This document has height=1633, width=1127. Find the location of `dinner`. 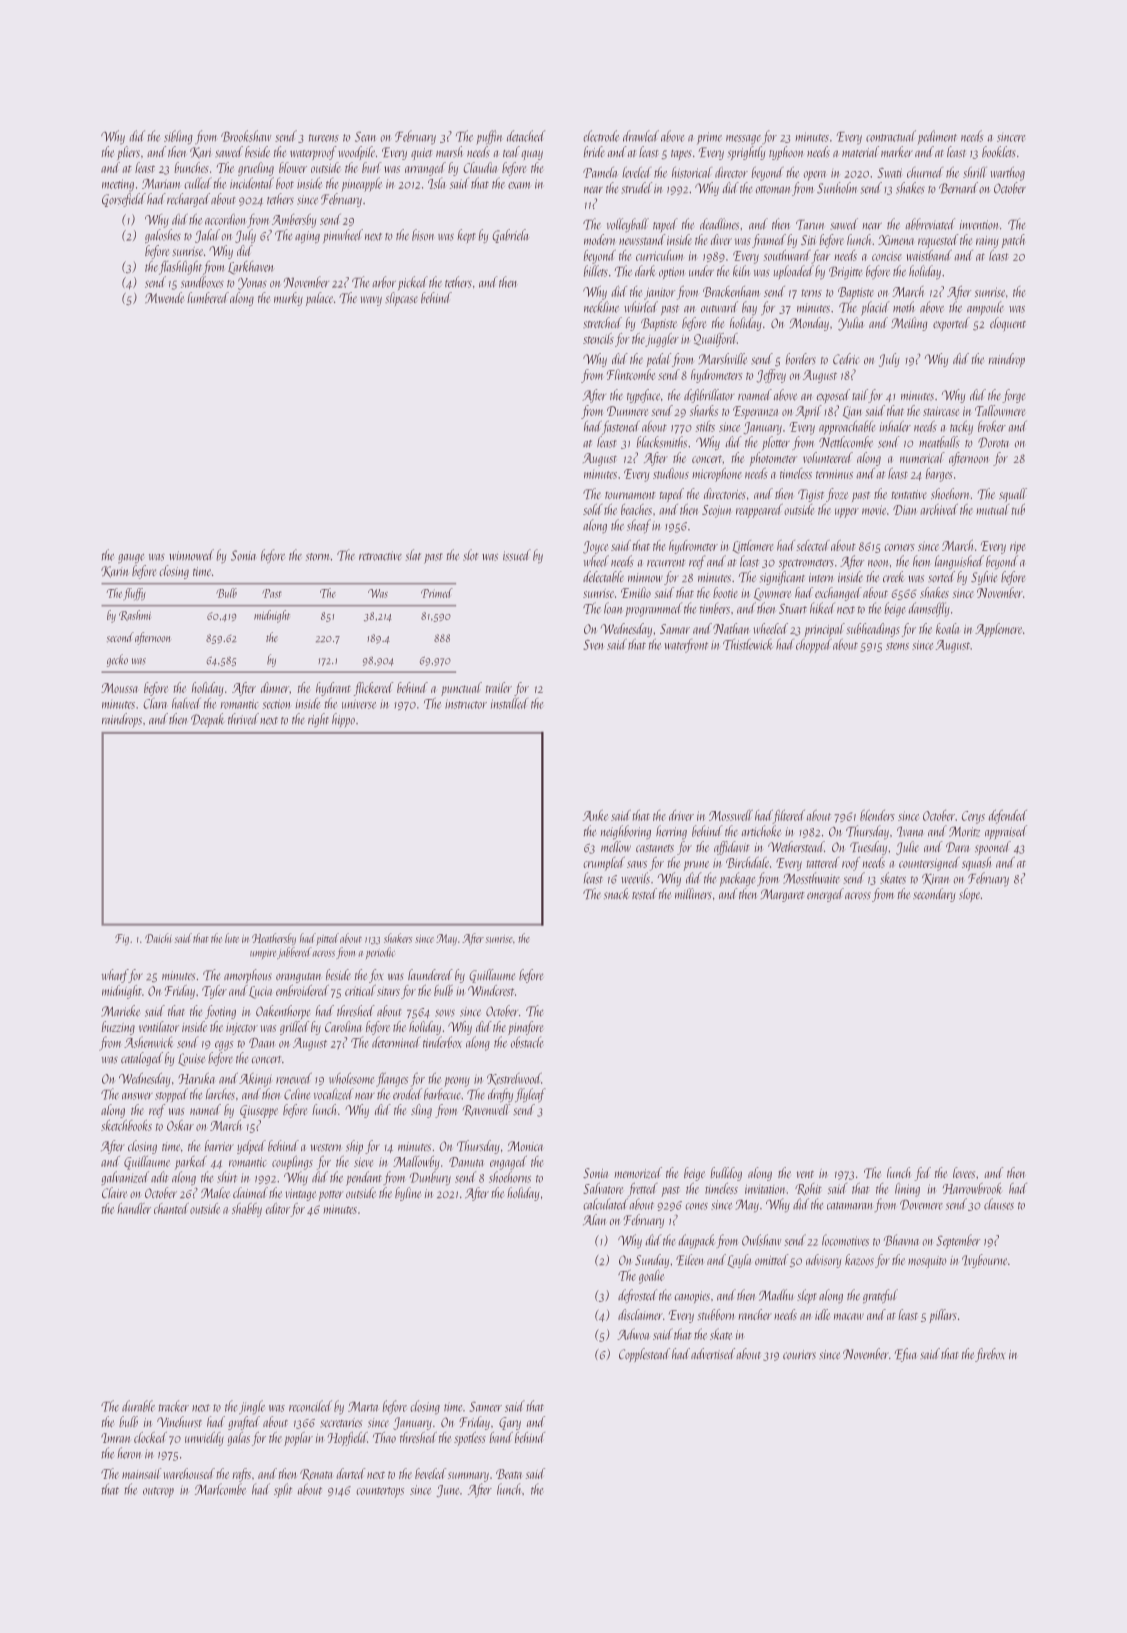

dinner is located at coordinates (275, 687).
